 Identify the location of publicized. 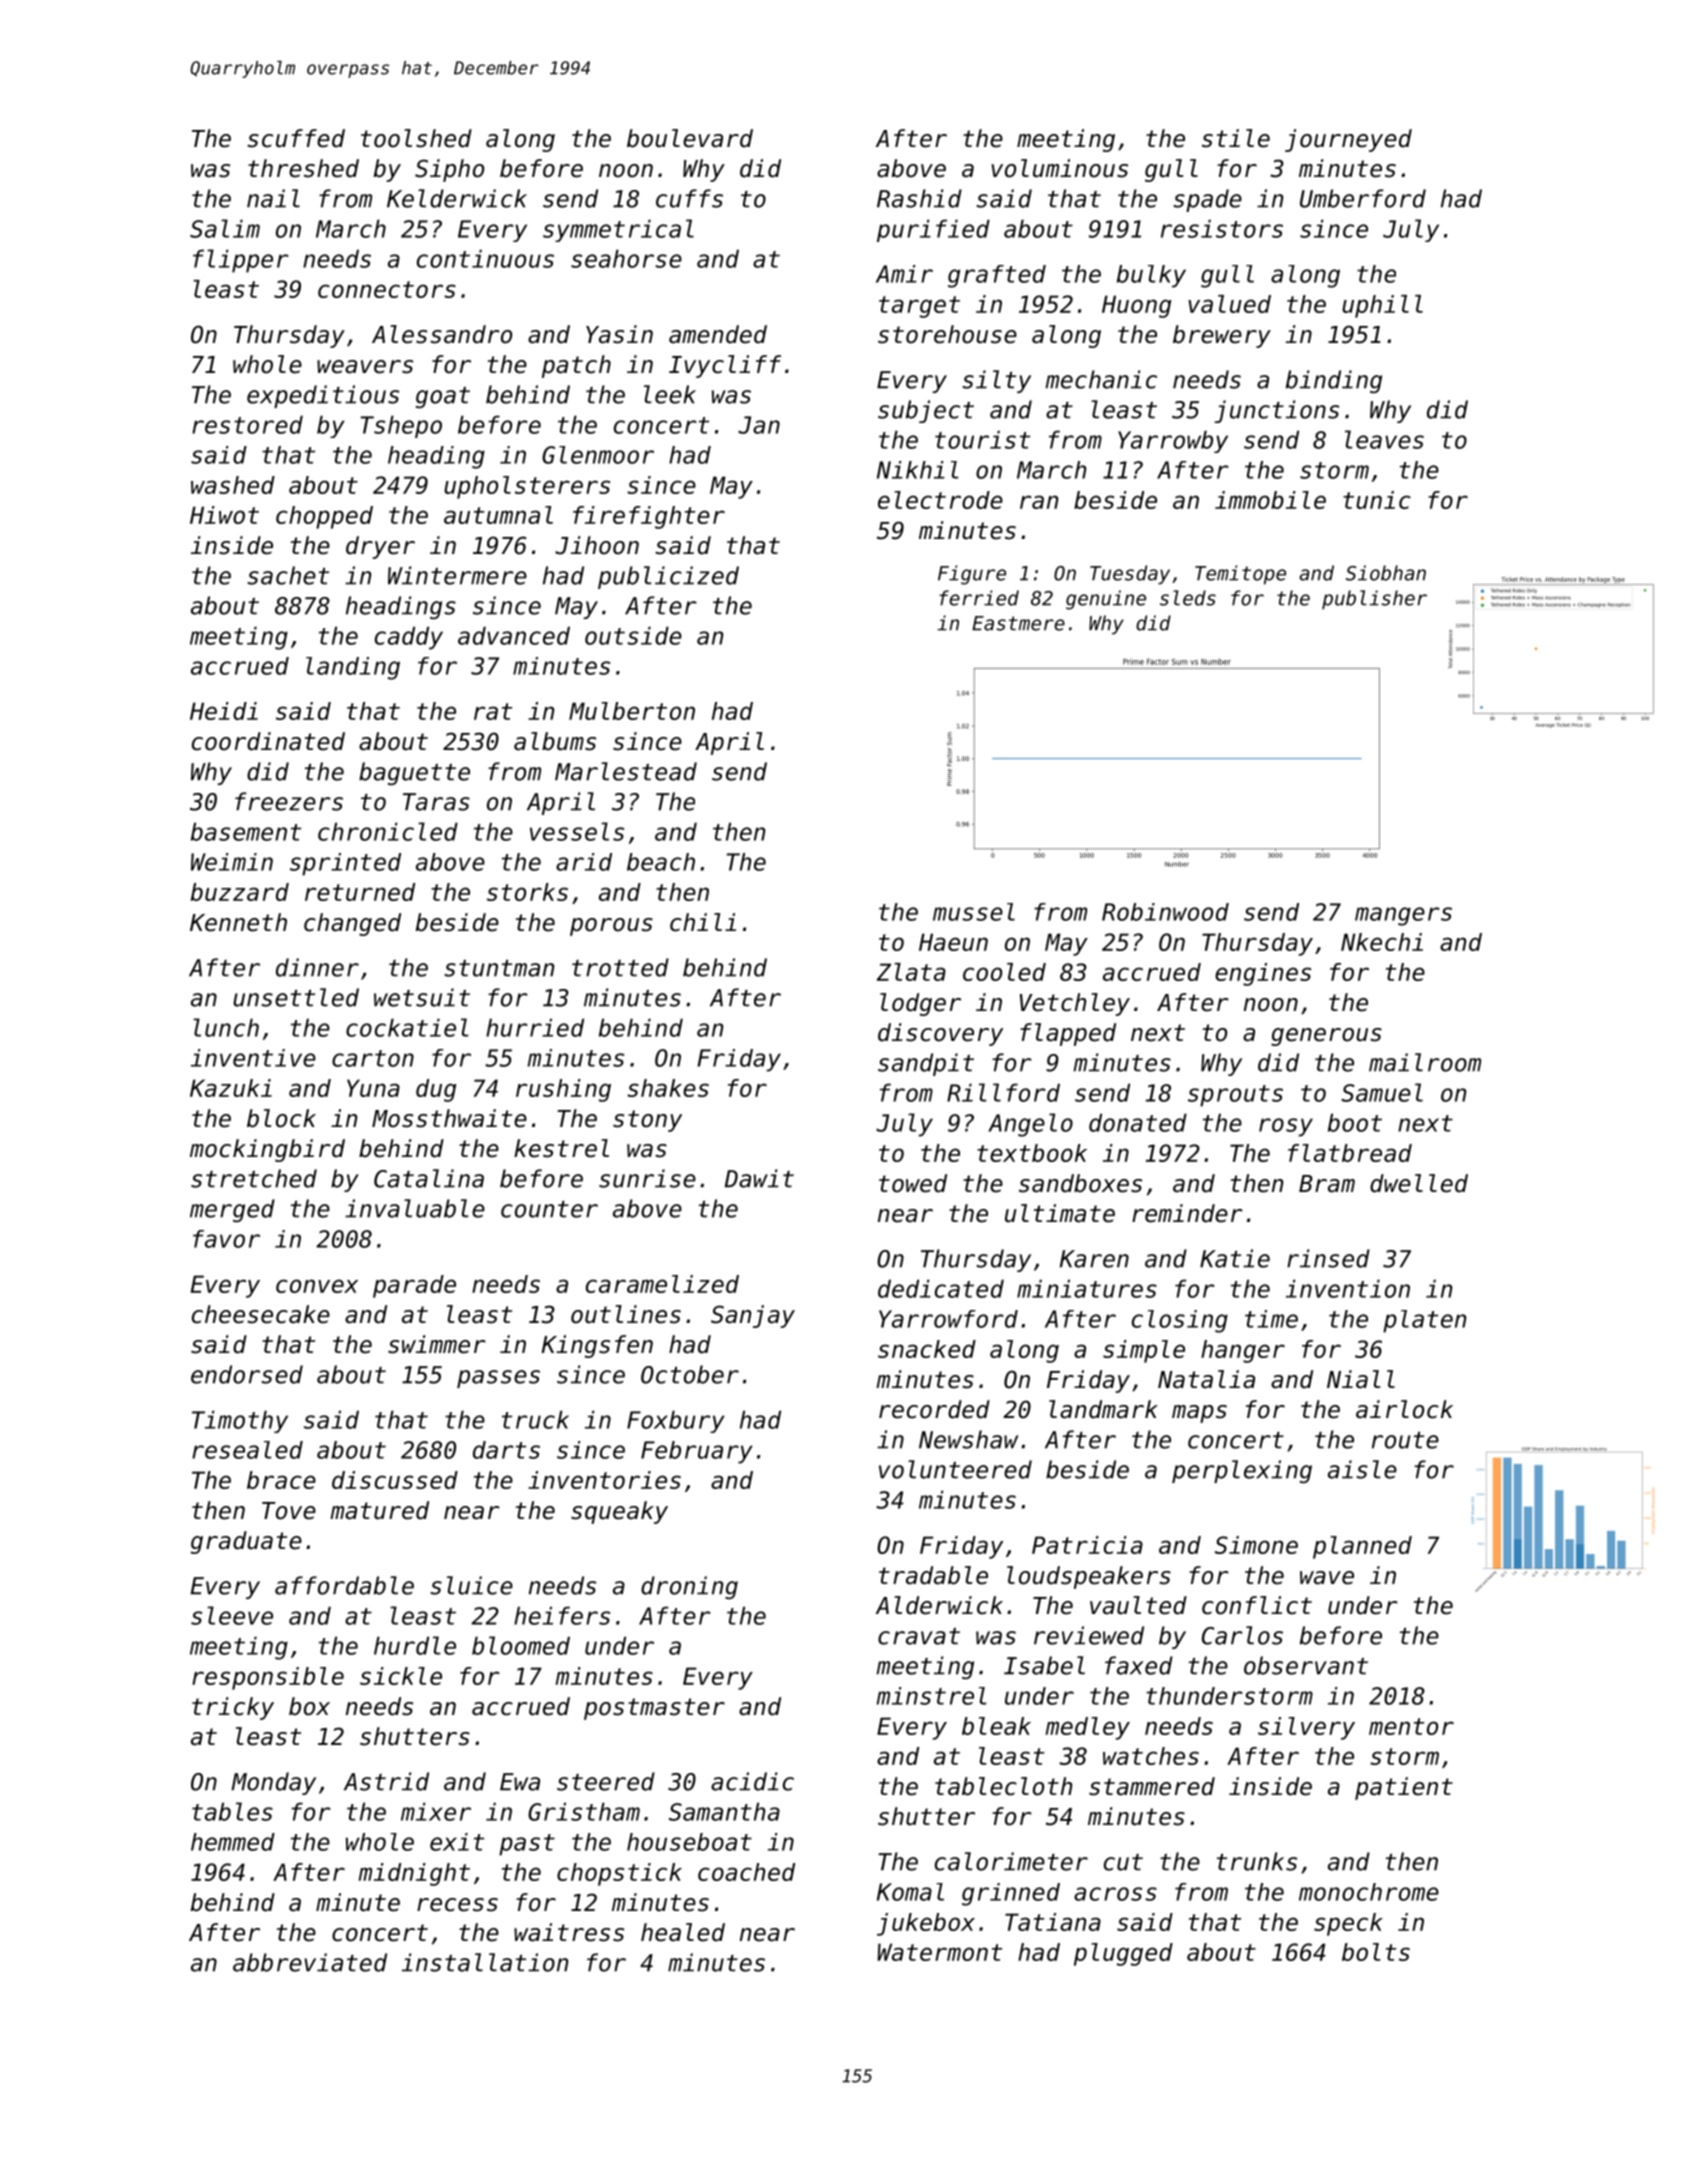
(668, 577).
